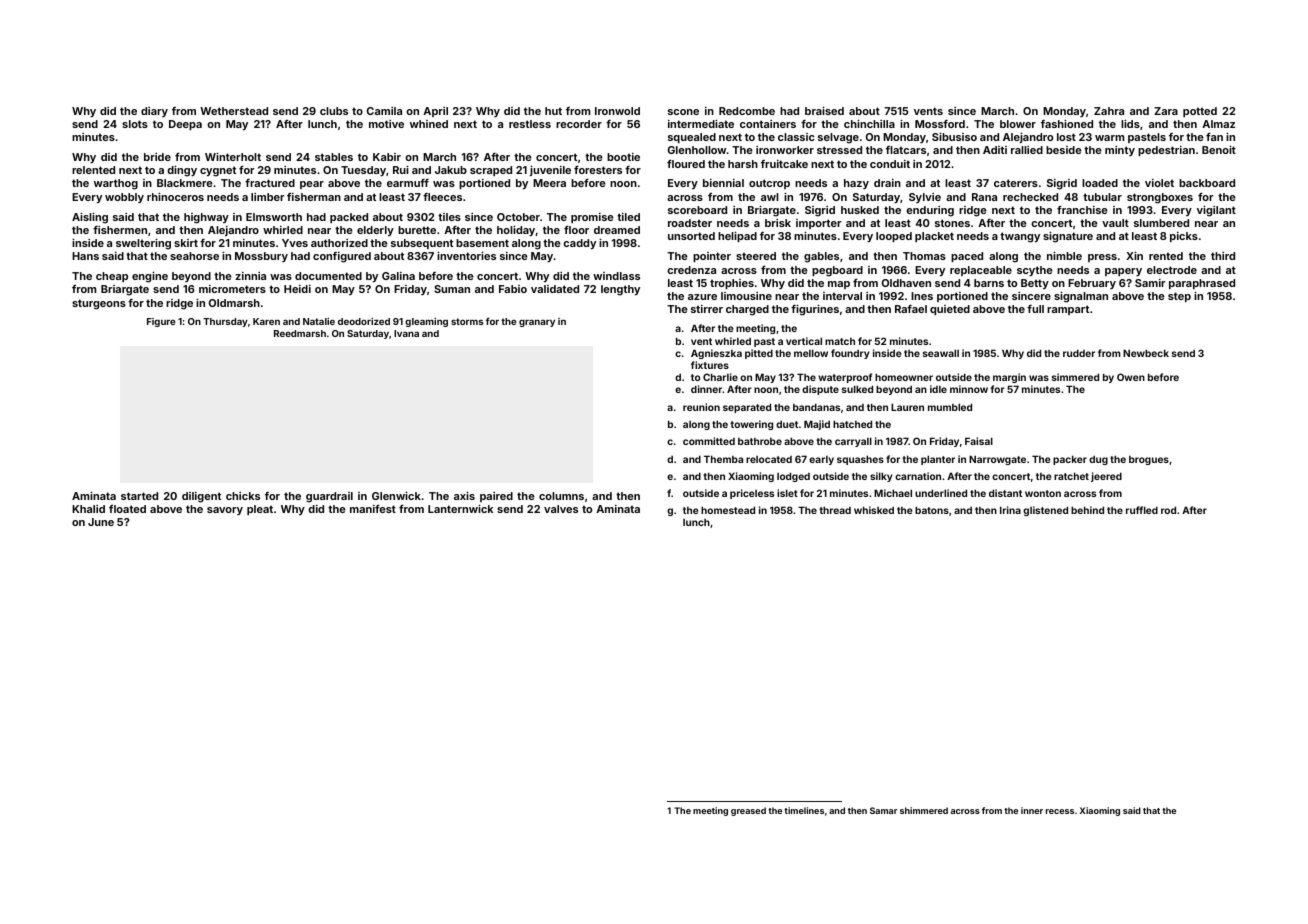 This page has height=924, width=1308. Describe the element at coordinates (1150, 283) in the page. I see `Samir` at that location.
